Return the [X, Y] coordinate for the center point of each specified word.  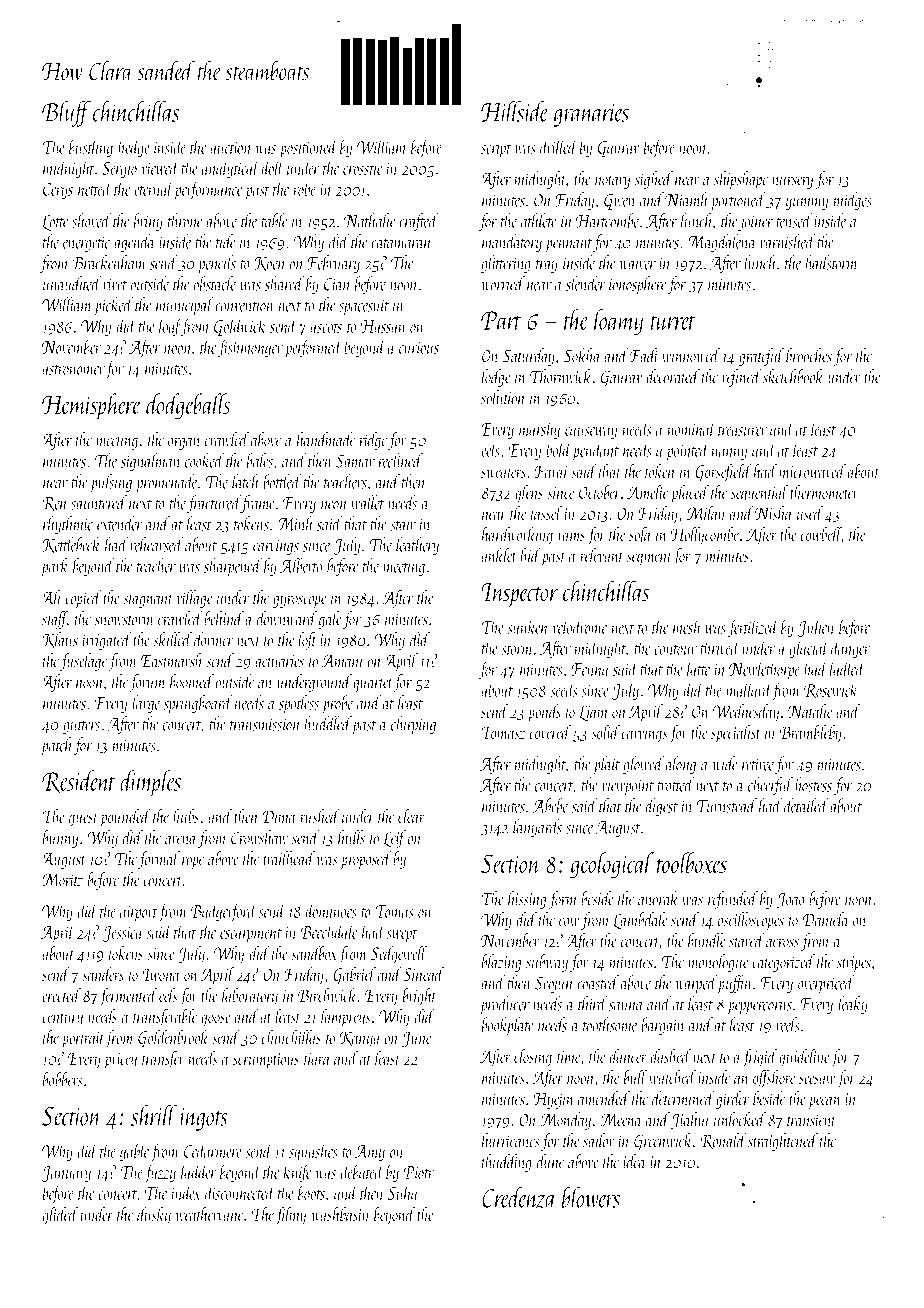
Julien [817, 628]
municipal [185, 306]
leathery [417, 546]
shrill [154, 1115]
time [569, 1057]
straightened [783, 1142]
